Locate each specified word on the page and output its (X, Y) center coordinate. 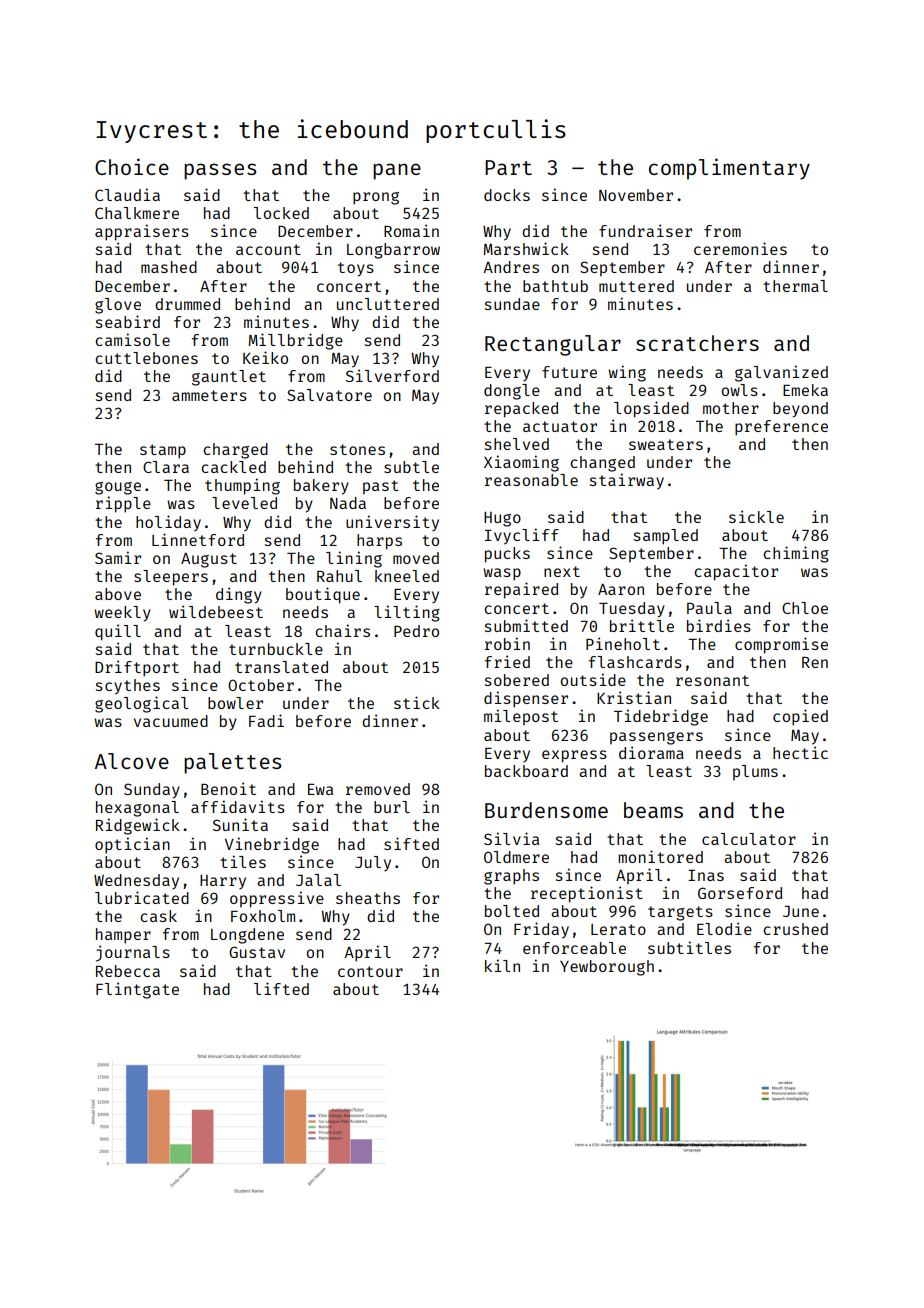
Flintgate (137, 990)
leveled (244, 503)
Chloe (805, 608)
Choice (132, 166)
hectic (800, 752)
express (574, 756)
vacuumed (171, 721)
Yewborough (607, 968)
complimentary (729, 169)
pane (397, 171)
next (562, 571)
